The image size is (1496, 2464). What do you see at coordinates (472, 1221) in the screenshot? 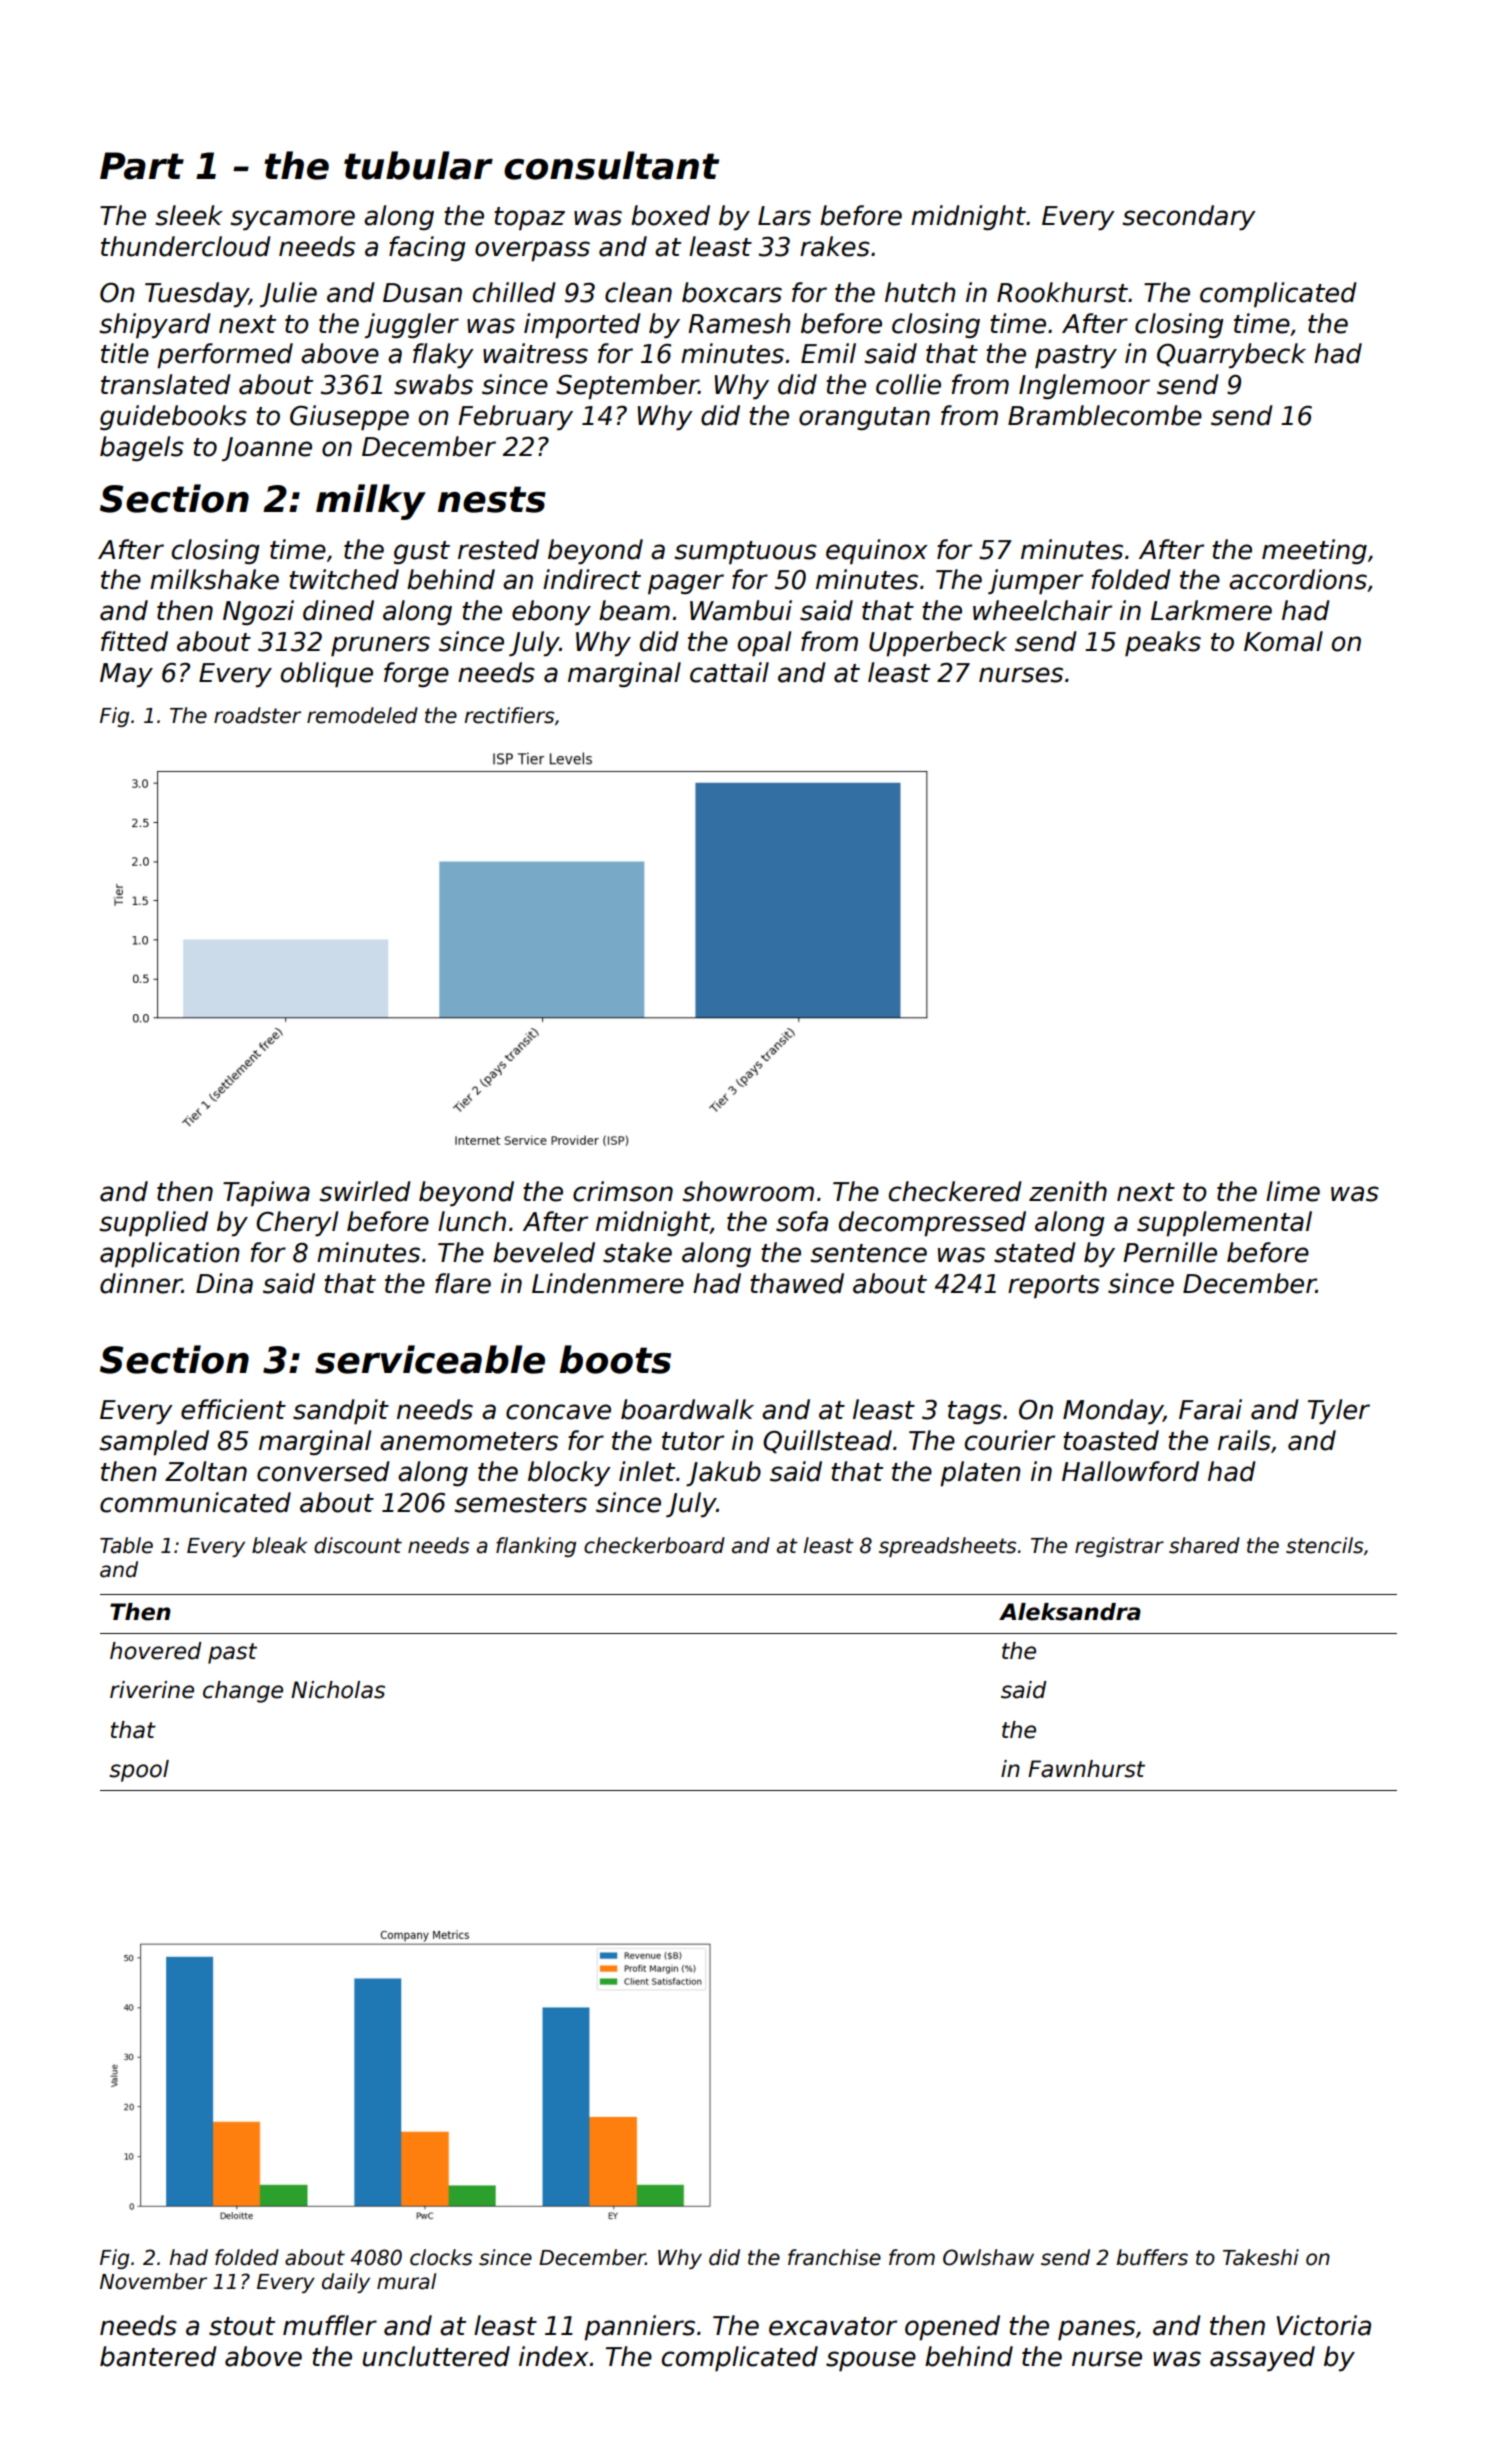
I see `lunch` at bounding box center [472, 1221].
